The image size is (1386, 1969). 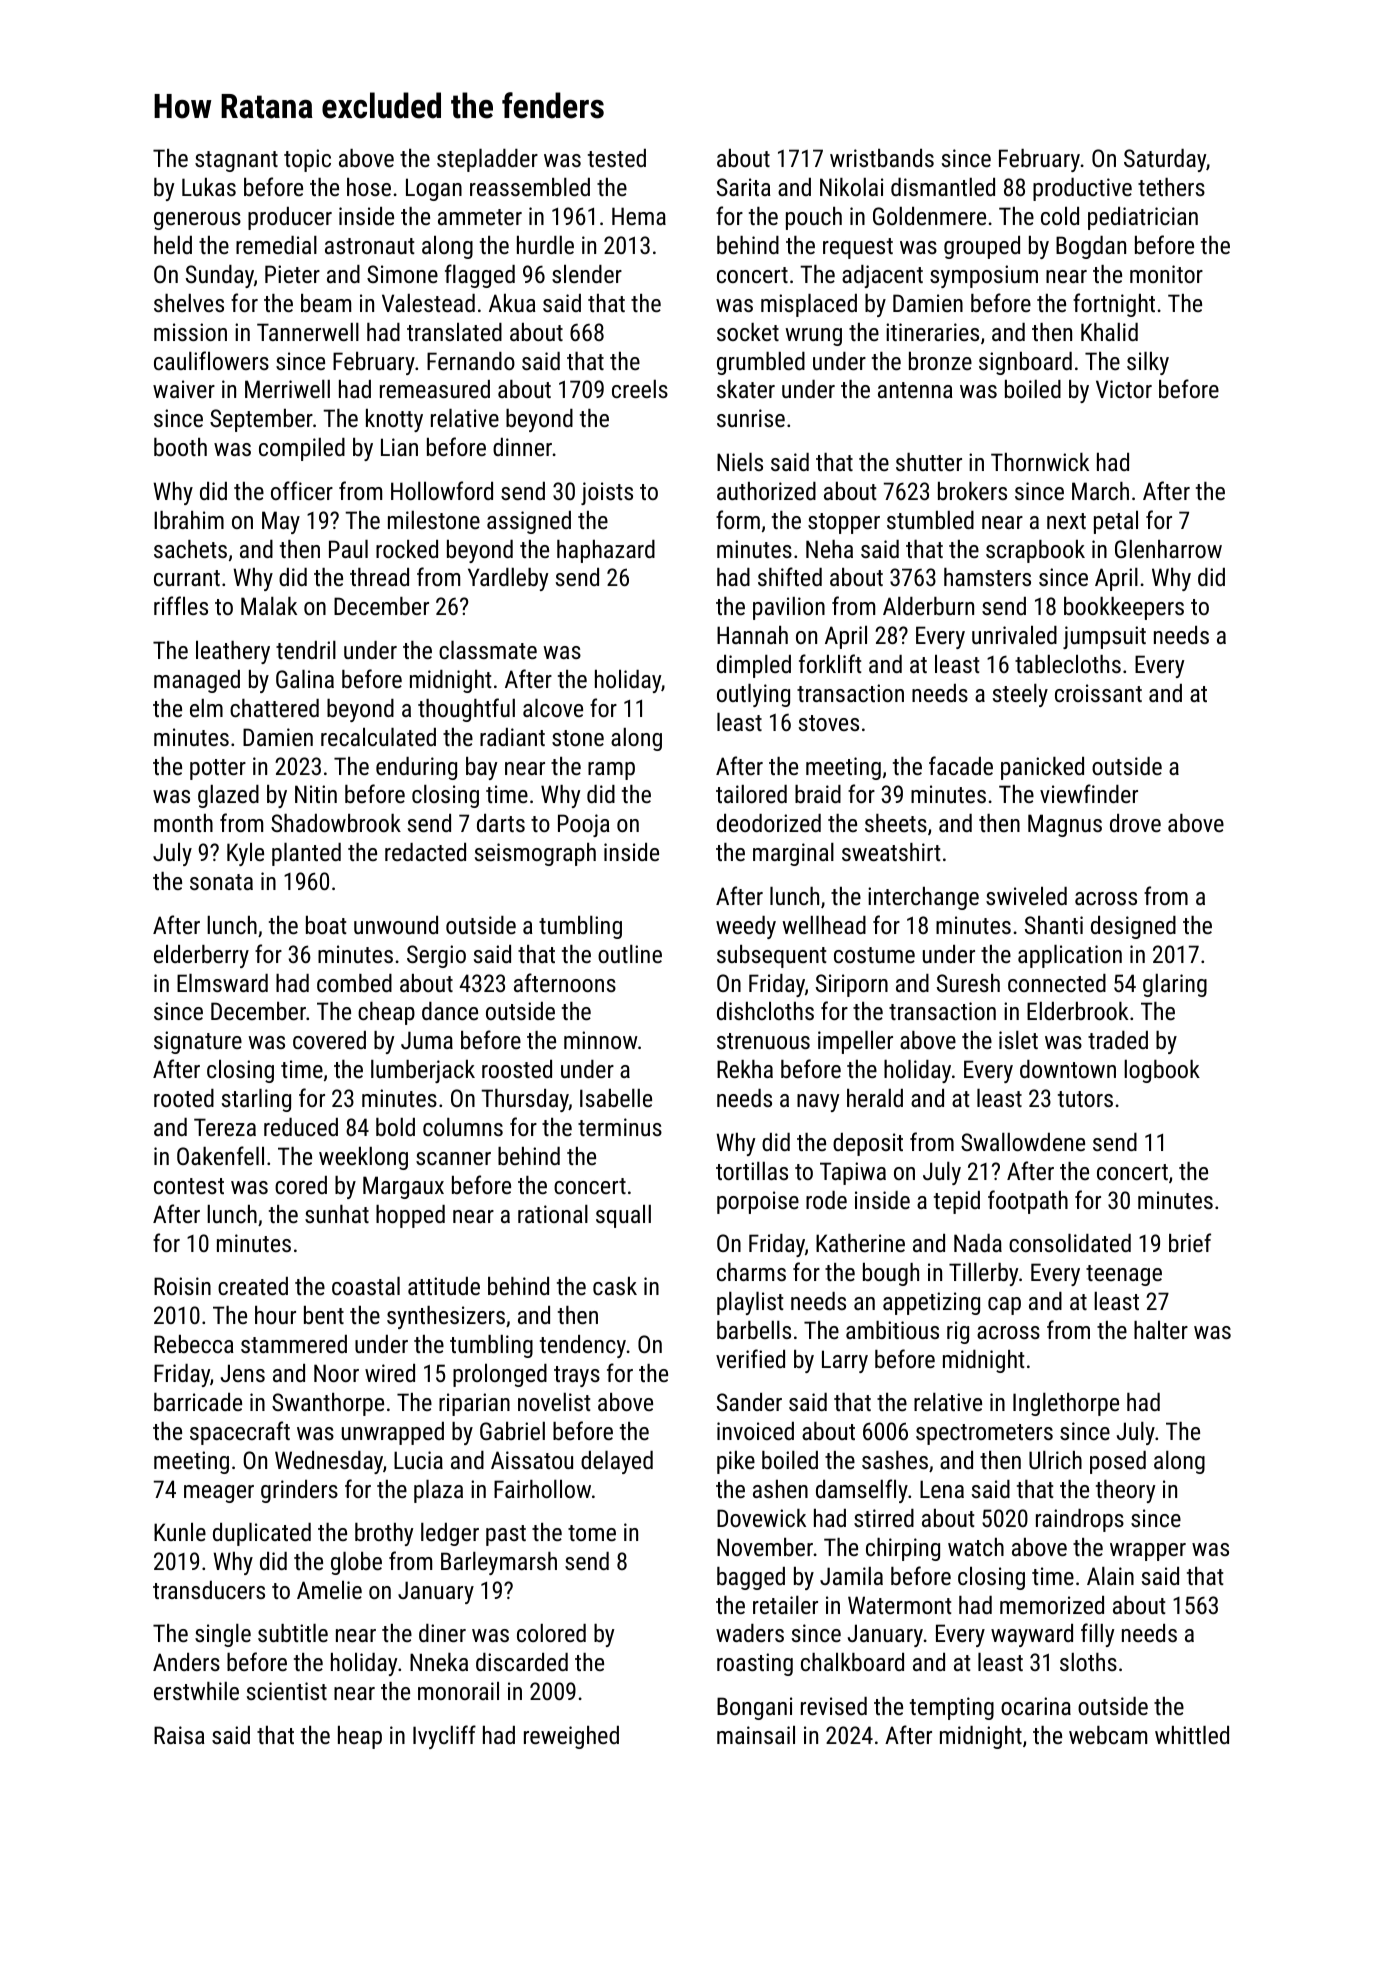 I want to click on wristbands, so click(x=882, y=158).
